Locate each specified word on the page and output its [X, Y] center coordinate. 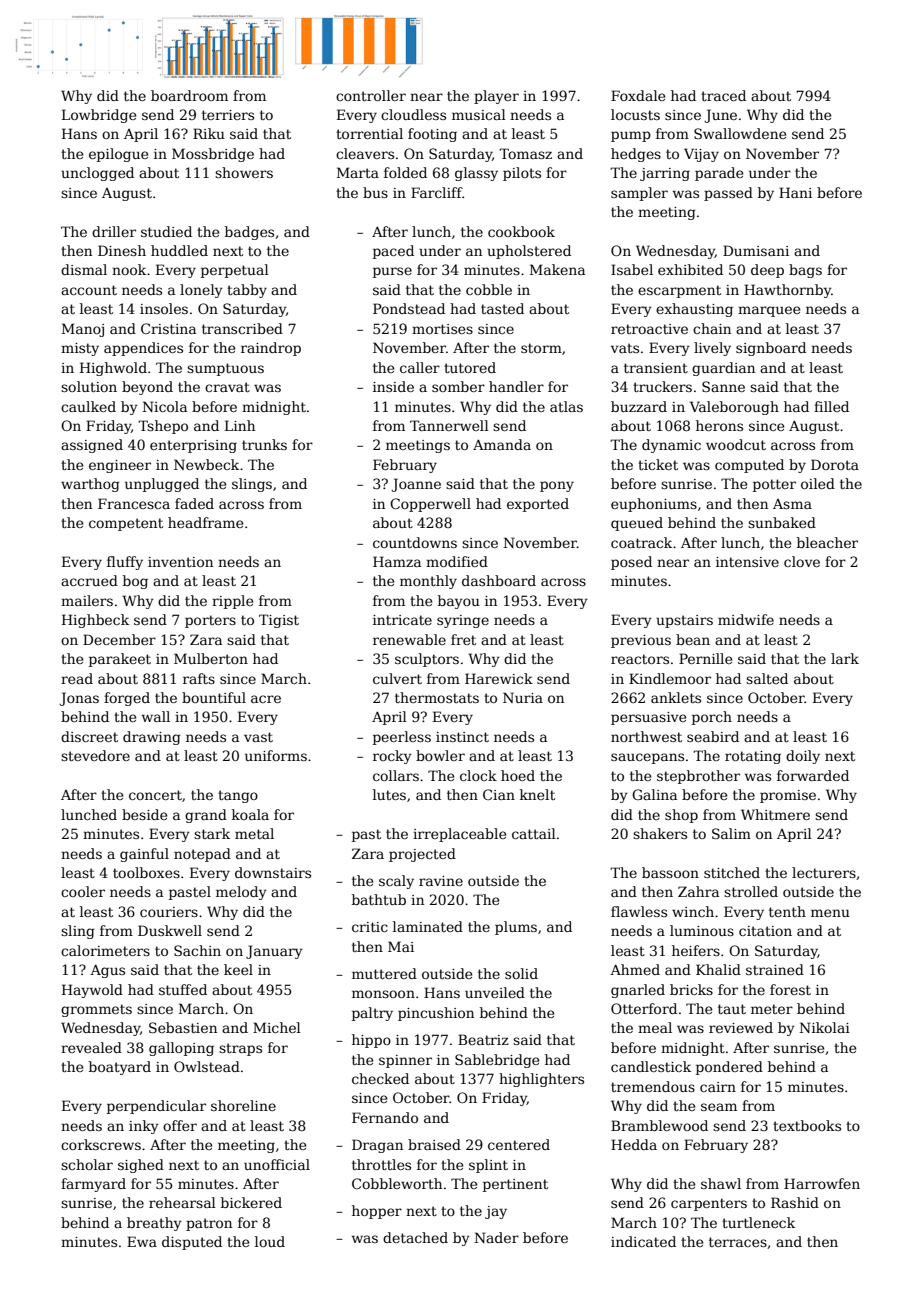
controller [371, 95]
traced [723, 95]
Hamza [397, 561]
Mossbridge [213, 155]
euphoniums [654, 505]
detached [415, 1237]
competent [126, 524]
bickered [251, 1202]
